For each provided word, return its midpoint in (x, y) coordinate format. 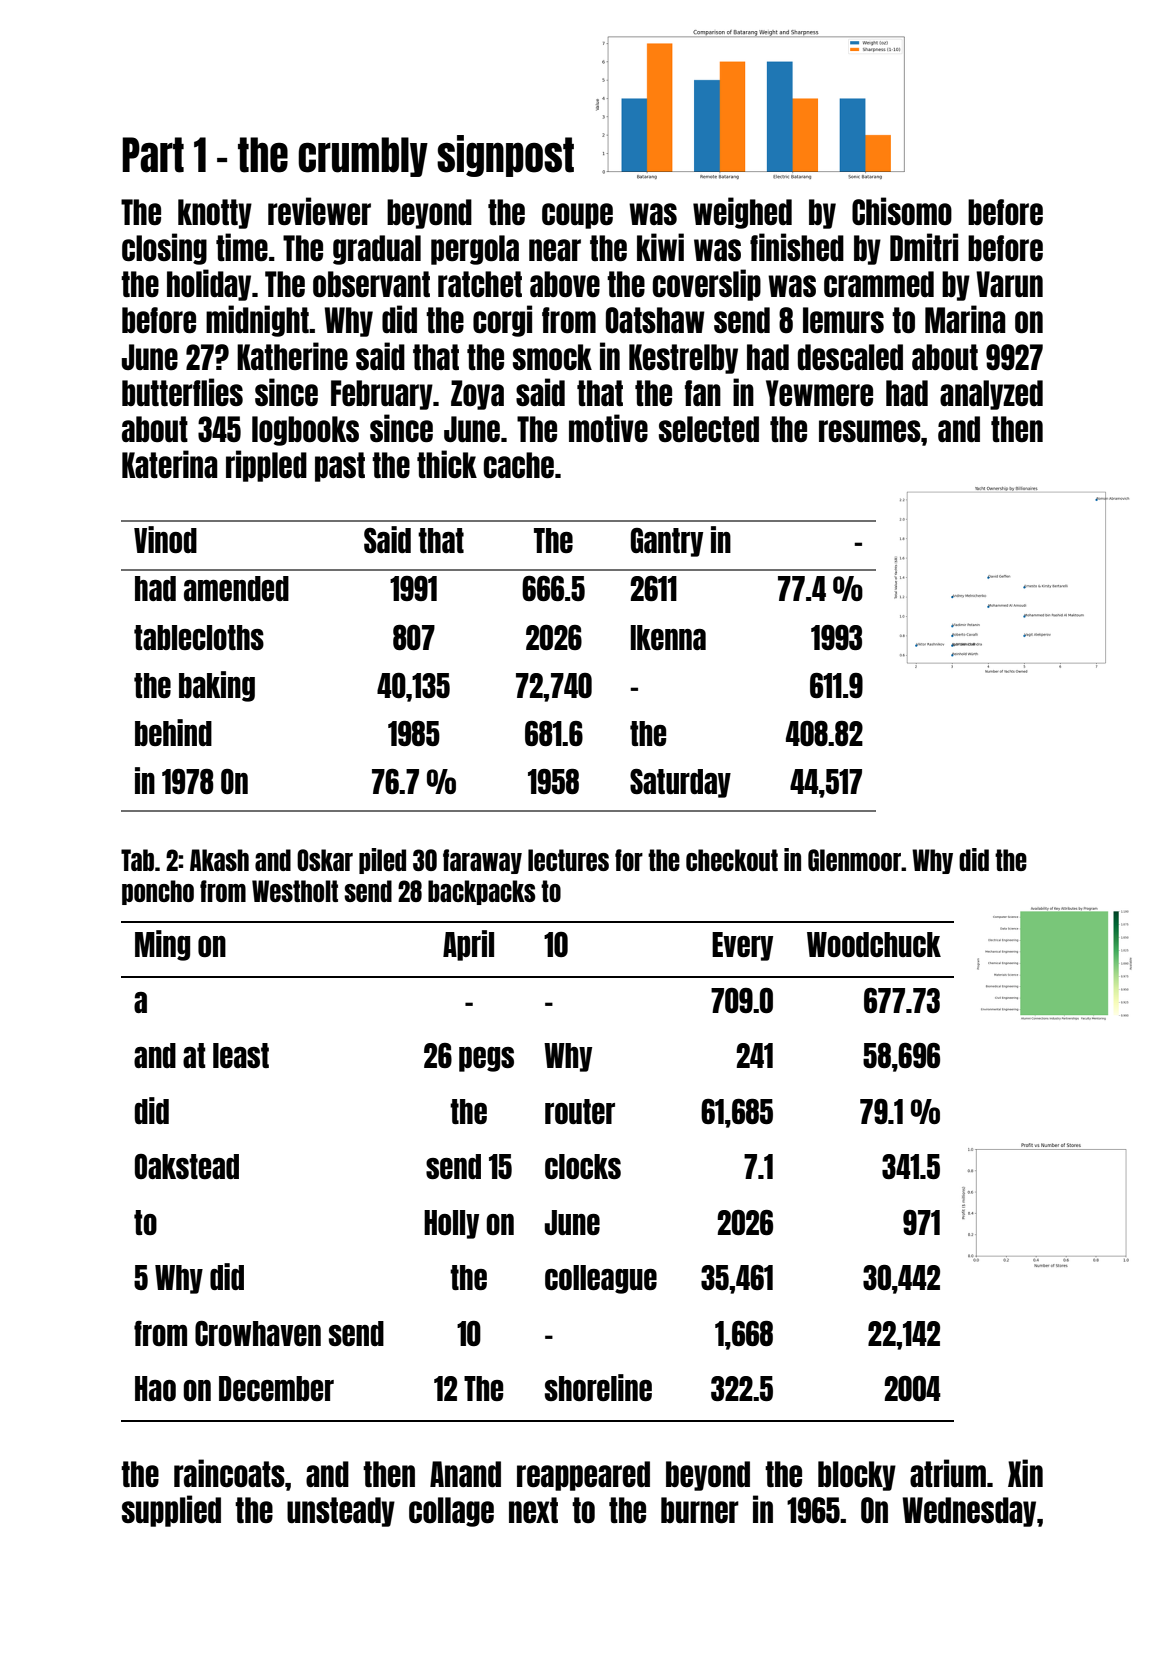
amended (236, 588)
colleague (601, 1279)
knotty (215, 214)
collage (451, 1512)
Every (742, 946)
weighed (742, 213)
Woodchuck (874, 944)
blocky (857, 1476)
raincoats (229, 1473)
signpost (505, 156)
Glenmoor (854, 860)
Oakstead (187, 1166)
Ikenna (668, 637)
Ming (162, 945)
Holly (451, 1224)
